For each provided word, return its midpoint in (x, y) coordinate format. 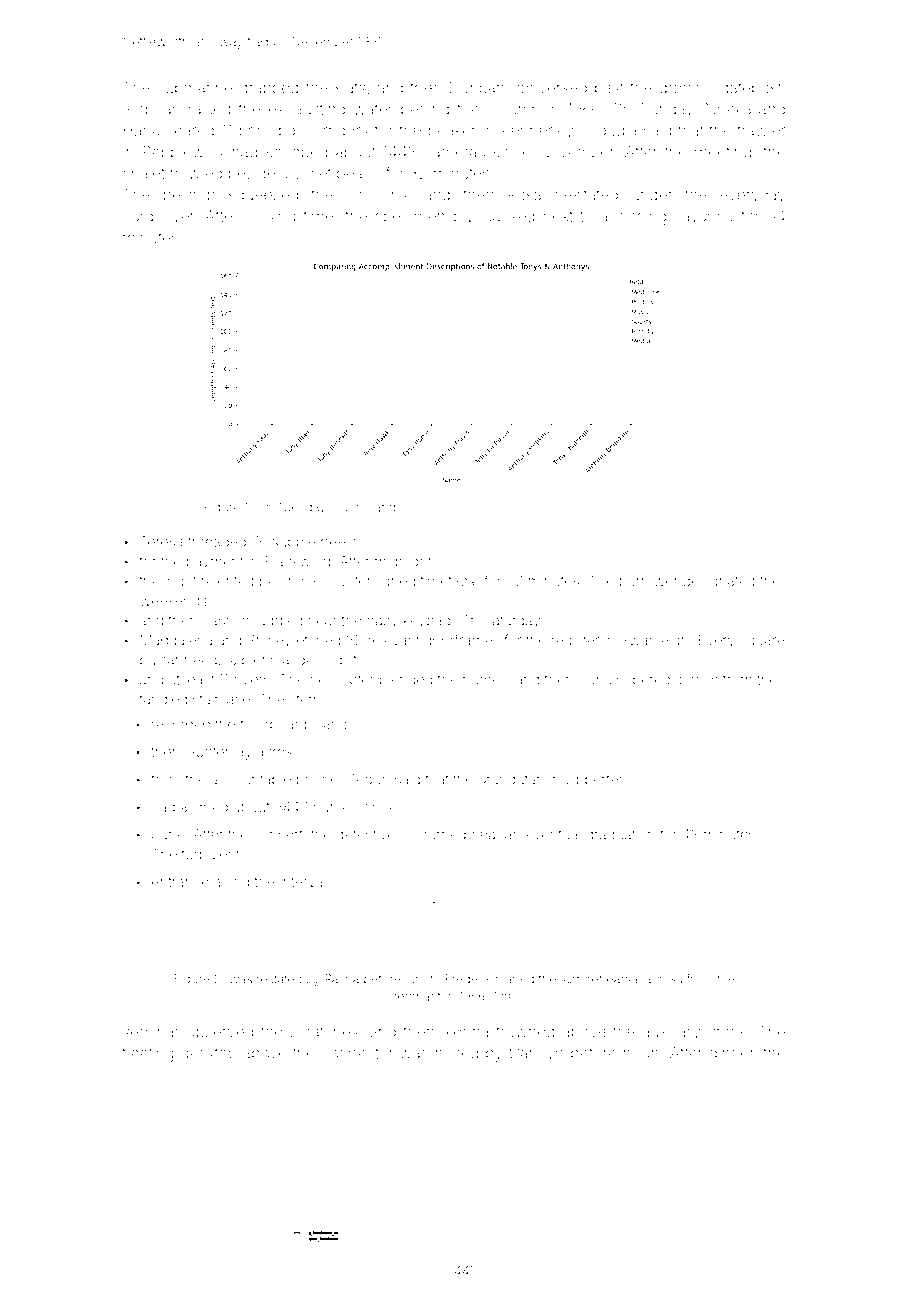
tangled (163, 701)
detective (365, 834)
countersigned (368, 582)
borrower (649, 581)
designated (718, 583)
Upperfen (596, 780)
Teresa (161, 541)
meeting (723, 153)
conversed (549, 88)
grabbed (269, 89)
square (762, 642)
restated (279, 979)
